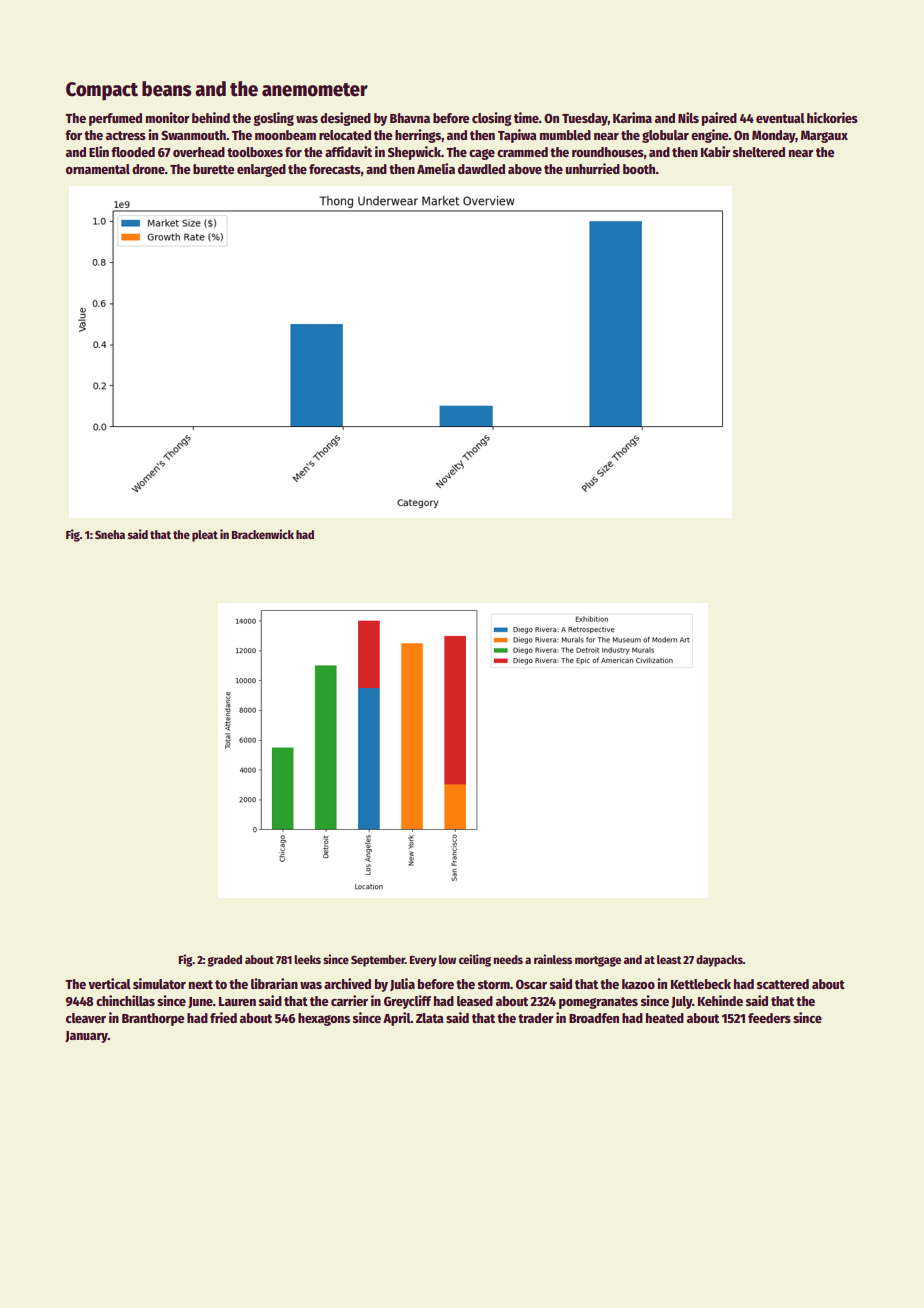 Image resolution: width=924 pixels, height=1308 pixels. What do you see at coordinates (719, 119) in the screenshot?
I see `paired` at bounding box center [719, 119].
